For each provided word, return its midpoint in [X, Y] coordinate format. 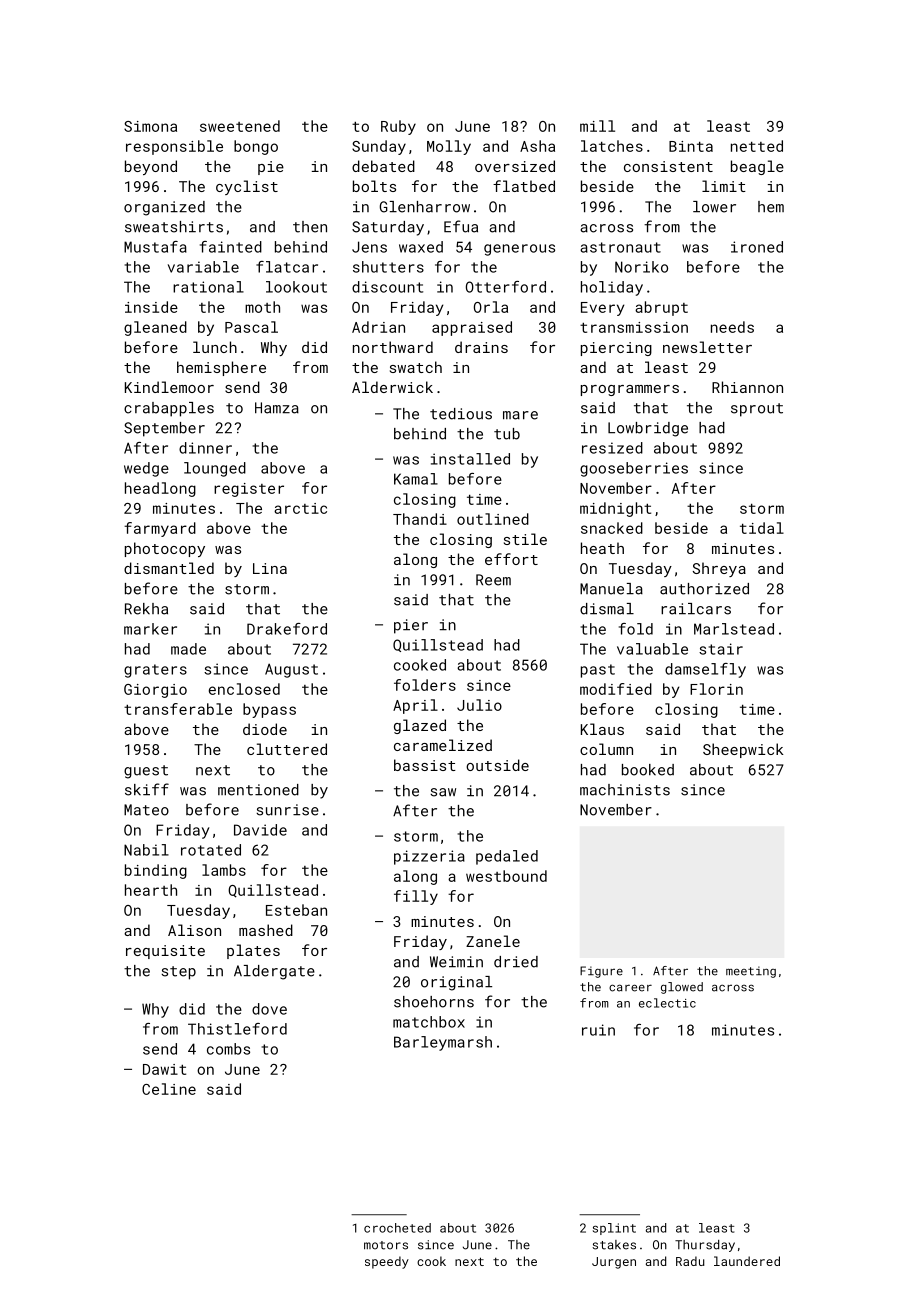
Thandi [420, 519]
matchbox [429, 1022]
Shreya [719, 569]
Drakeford [287, 629]
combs [228, 1049]
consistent [668, 166]
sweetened [240, 126]
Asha [537, 146]
